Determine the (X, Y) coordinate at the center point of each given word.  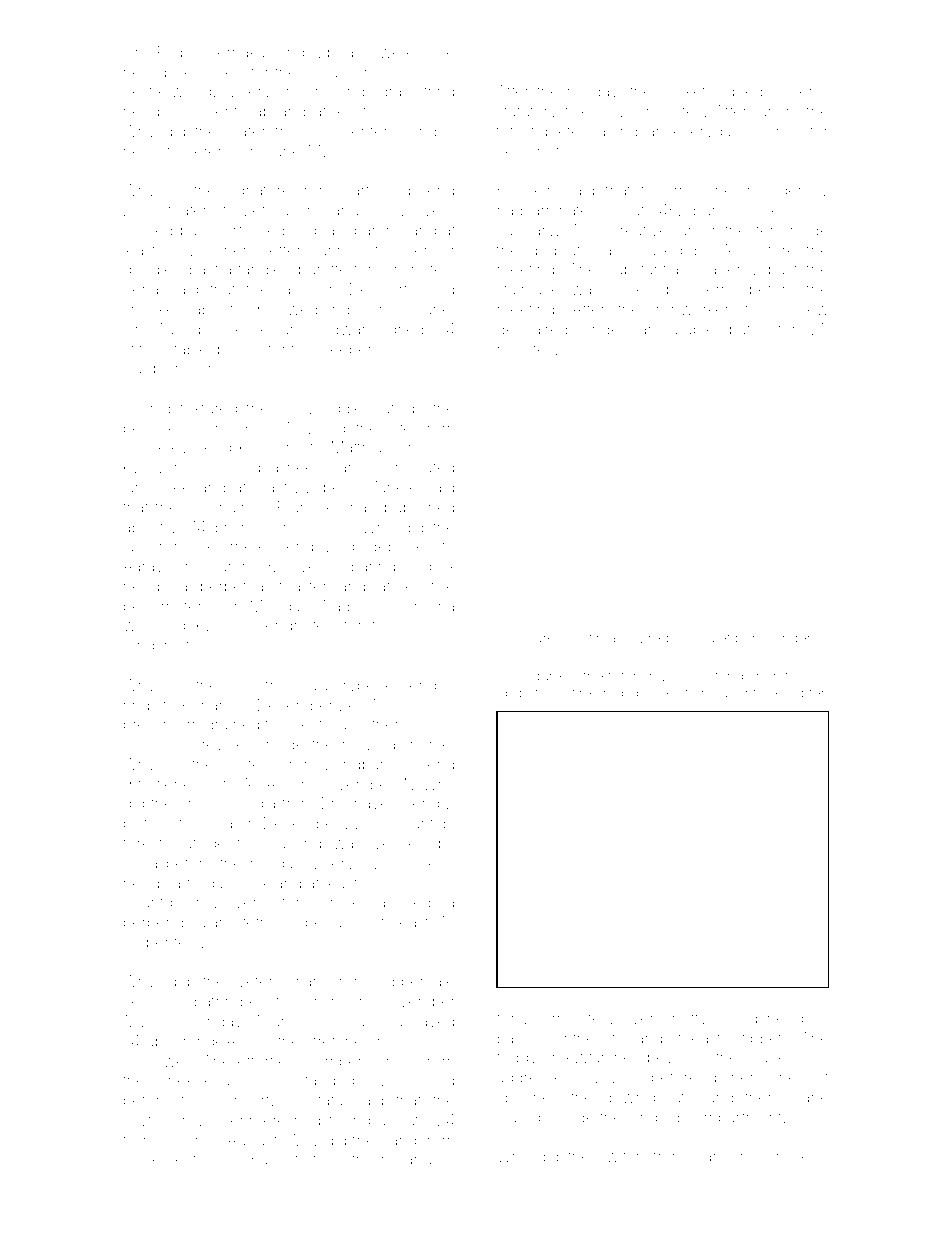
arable (692, 329)
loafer (246, 130)
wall (241, 685)
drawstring (417, 93)
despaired (532, 332)
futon (624, 675)
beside (570, 1117)
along (618, 133)
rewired (644, 637)
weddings (323, 311)
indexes (221, 1041)
